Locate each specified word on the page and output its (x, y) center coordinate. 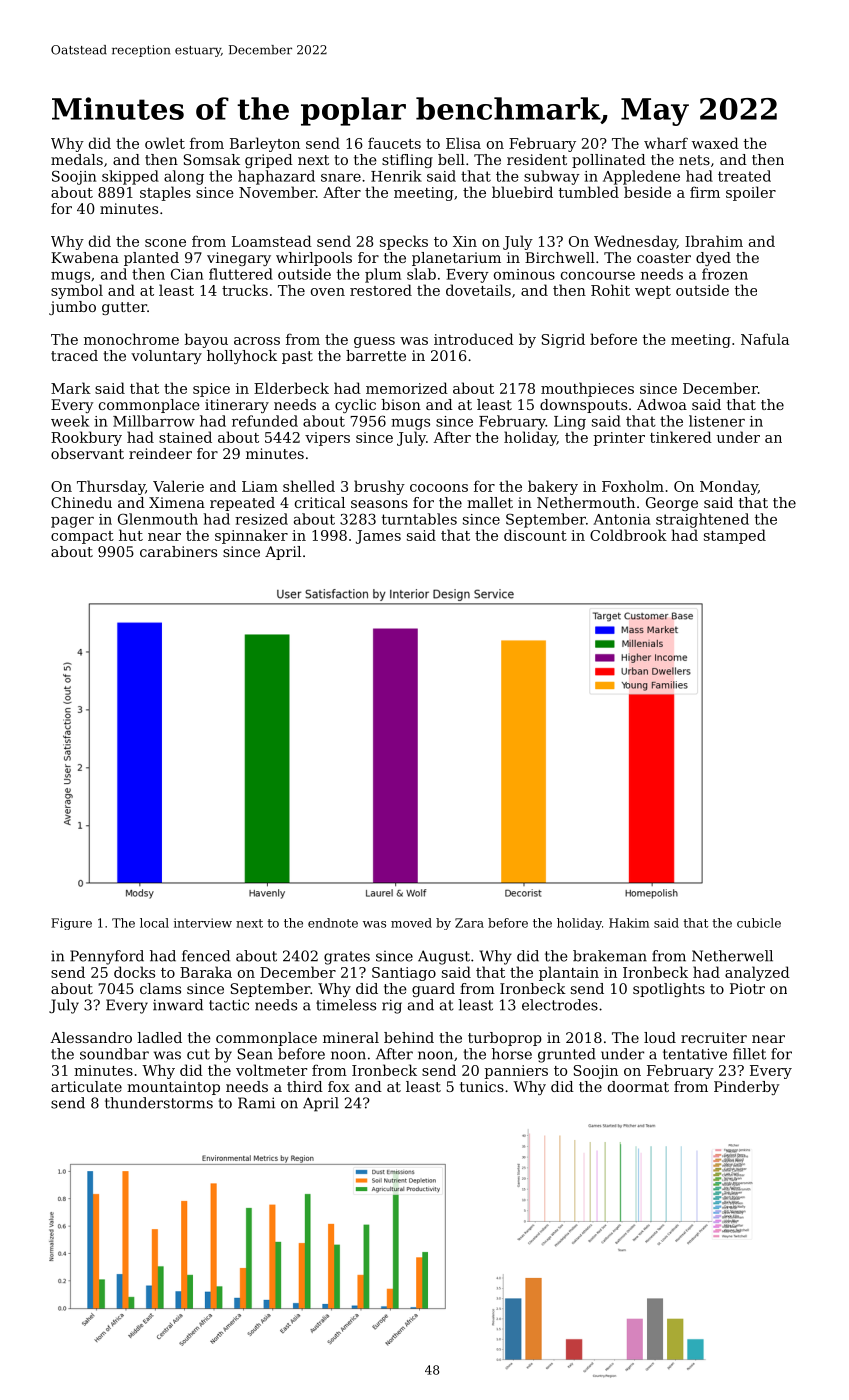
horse (512, 1054)
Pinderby (746, 1088)
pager (72, 522)
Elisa (463, 143)
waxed (715, 143)
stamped (735, 536)
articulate (86, 1086)
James (378, 537)
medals (77, 159)
